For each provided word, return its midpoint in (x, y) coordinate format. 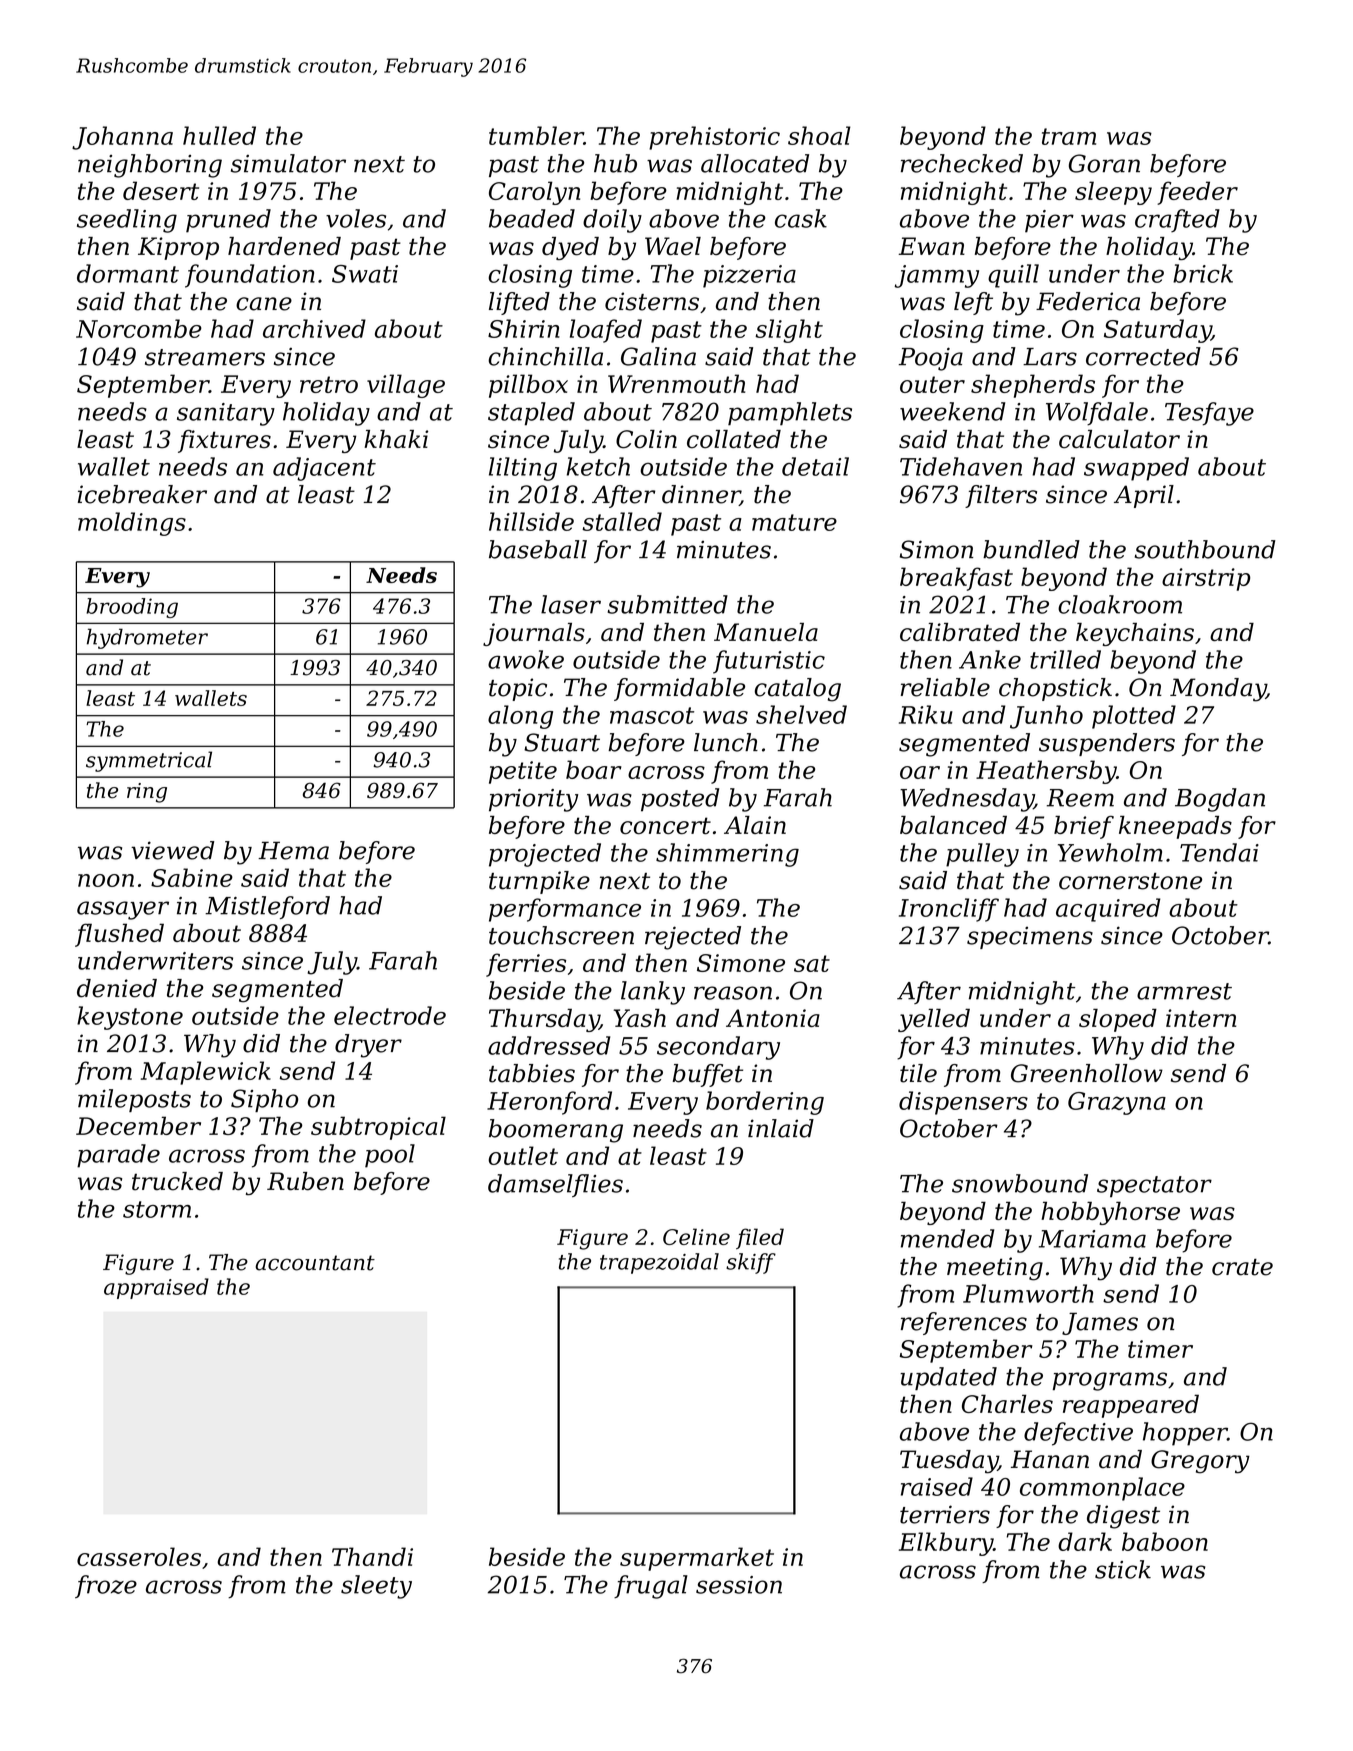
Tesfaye (1209, 414)
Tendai (1219, 852)
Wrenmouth (676, 383)
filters (1001, 496)
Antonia (773, 1018)
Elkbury (946, 1544)
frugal (651, 1587)
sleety (376, 1587)
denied (117, 988)
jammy (936, 276)
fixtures (224, 441)
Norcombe (139, 328)
